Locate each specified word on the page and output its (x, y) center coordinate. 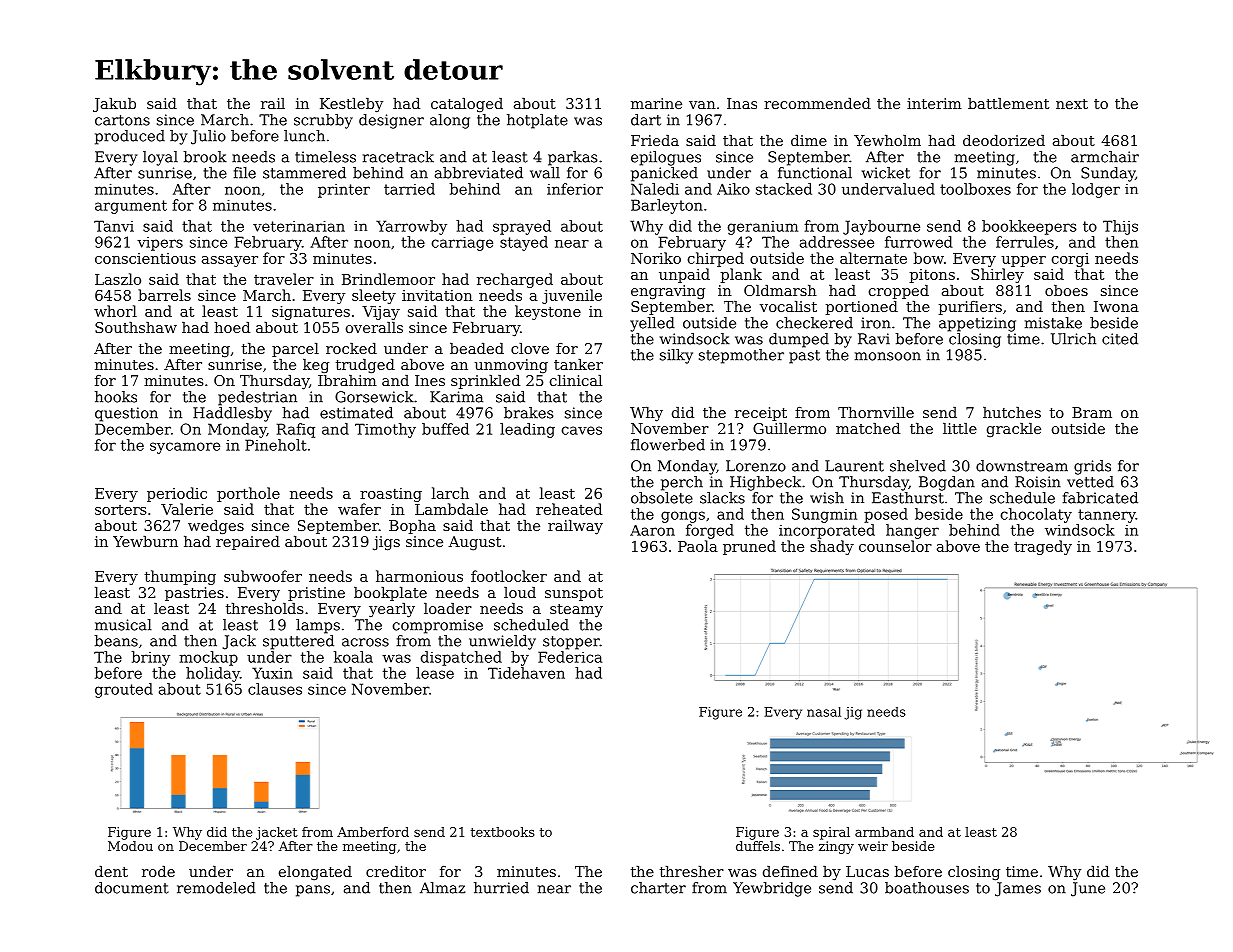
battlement (1008, 103)
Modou (130, 846)
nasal (824, 712)
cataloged (467, 105)
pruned (749, 547)
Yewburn (145, 541)
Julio (208, 137)
